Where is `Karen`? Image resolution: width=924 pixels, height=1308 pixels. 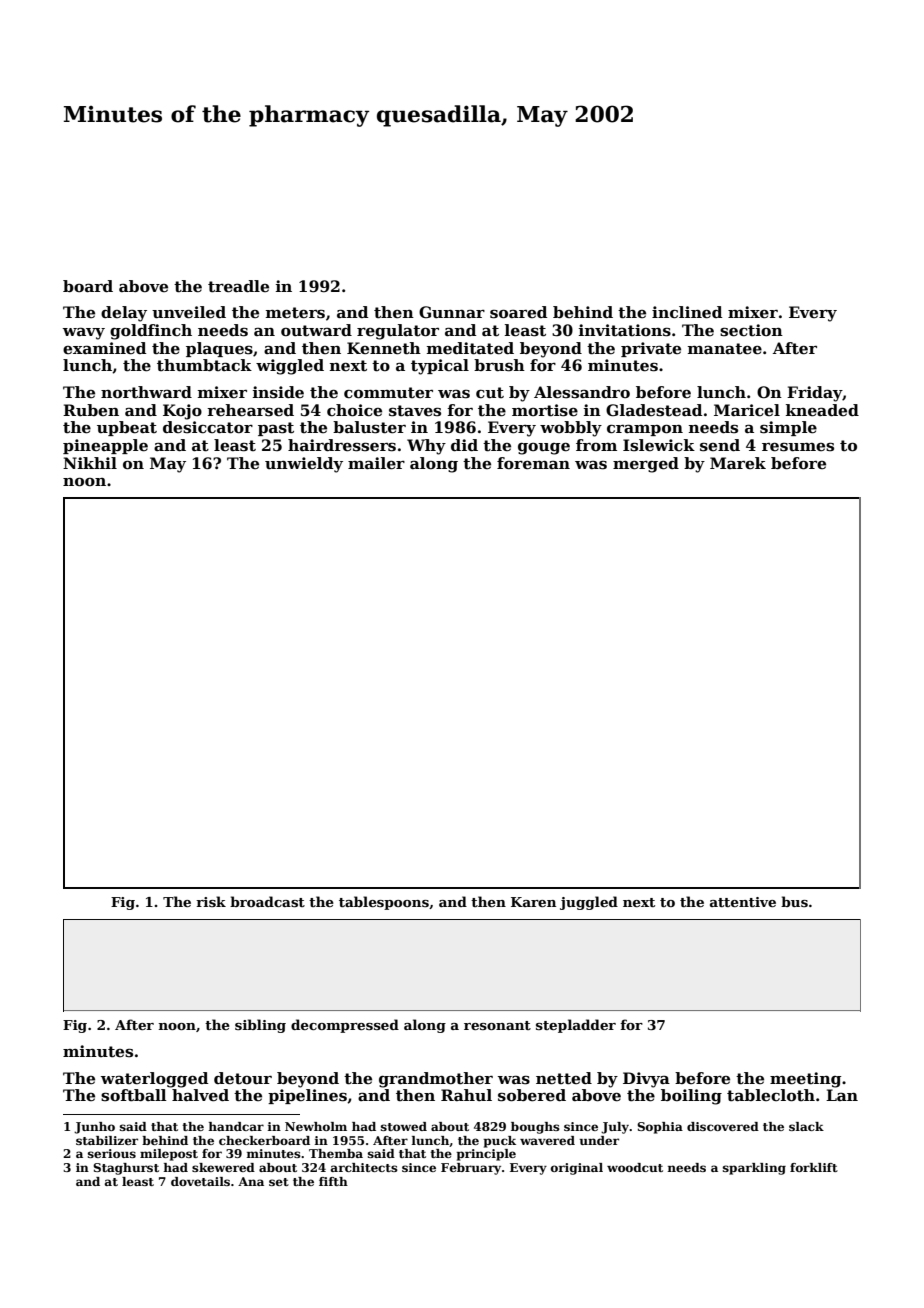
Karen is located at coordinates (533, 902).
